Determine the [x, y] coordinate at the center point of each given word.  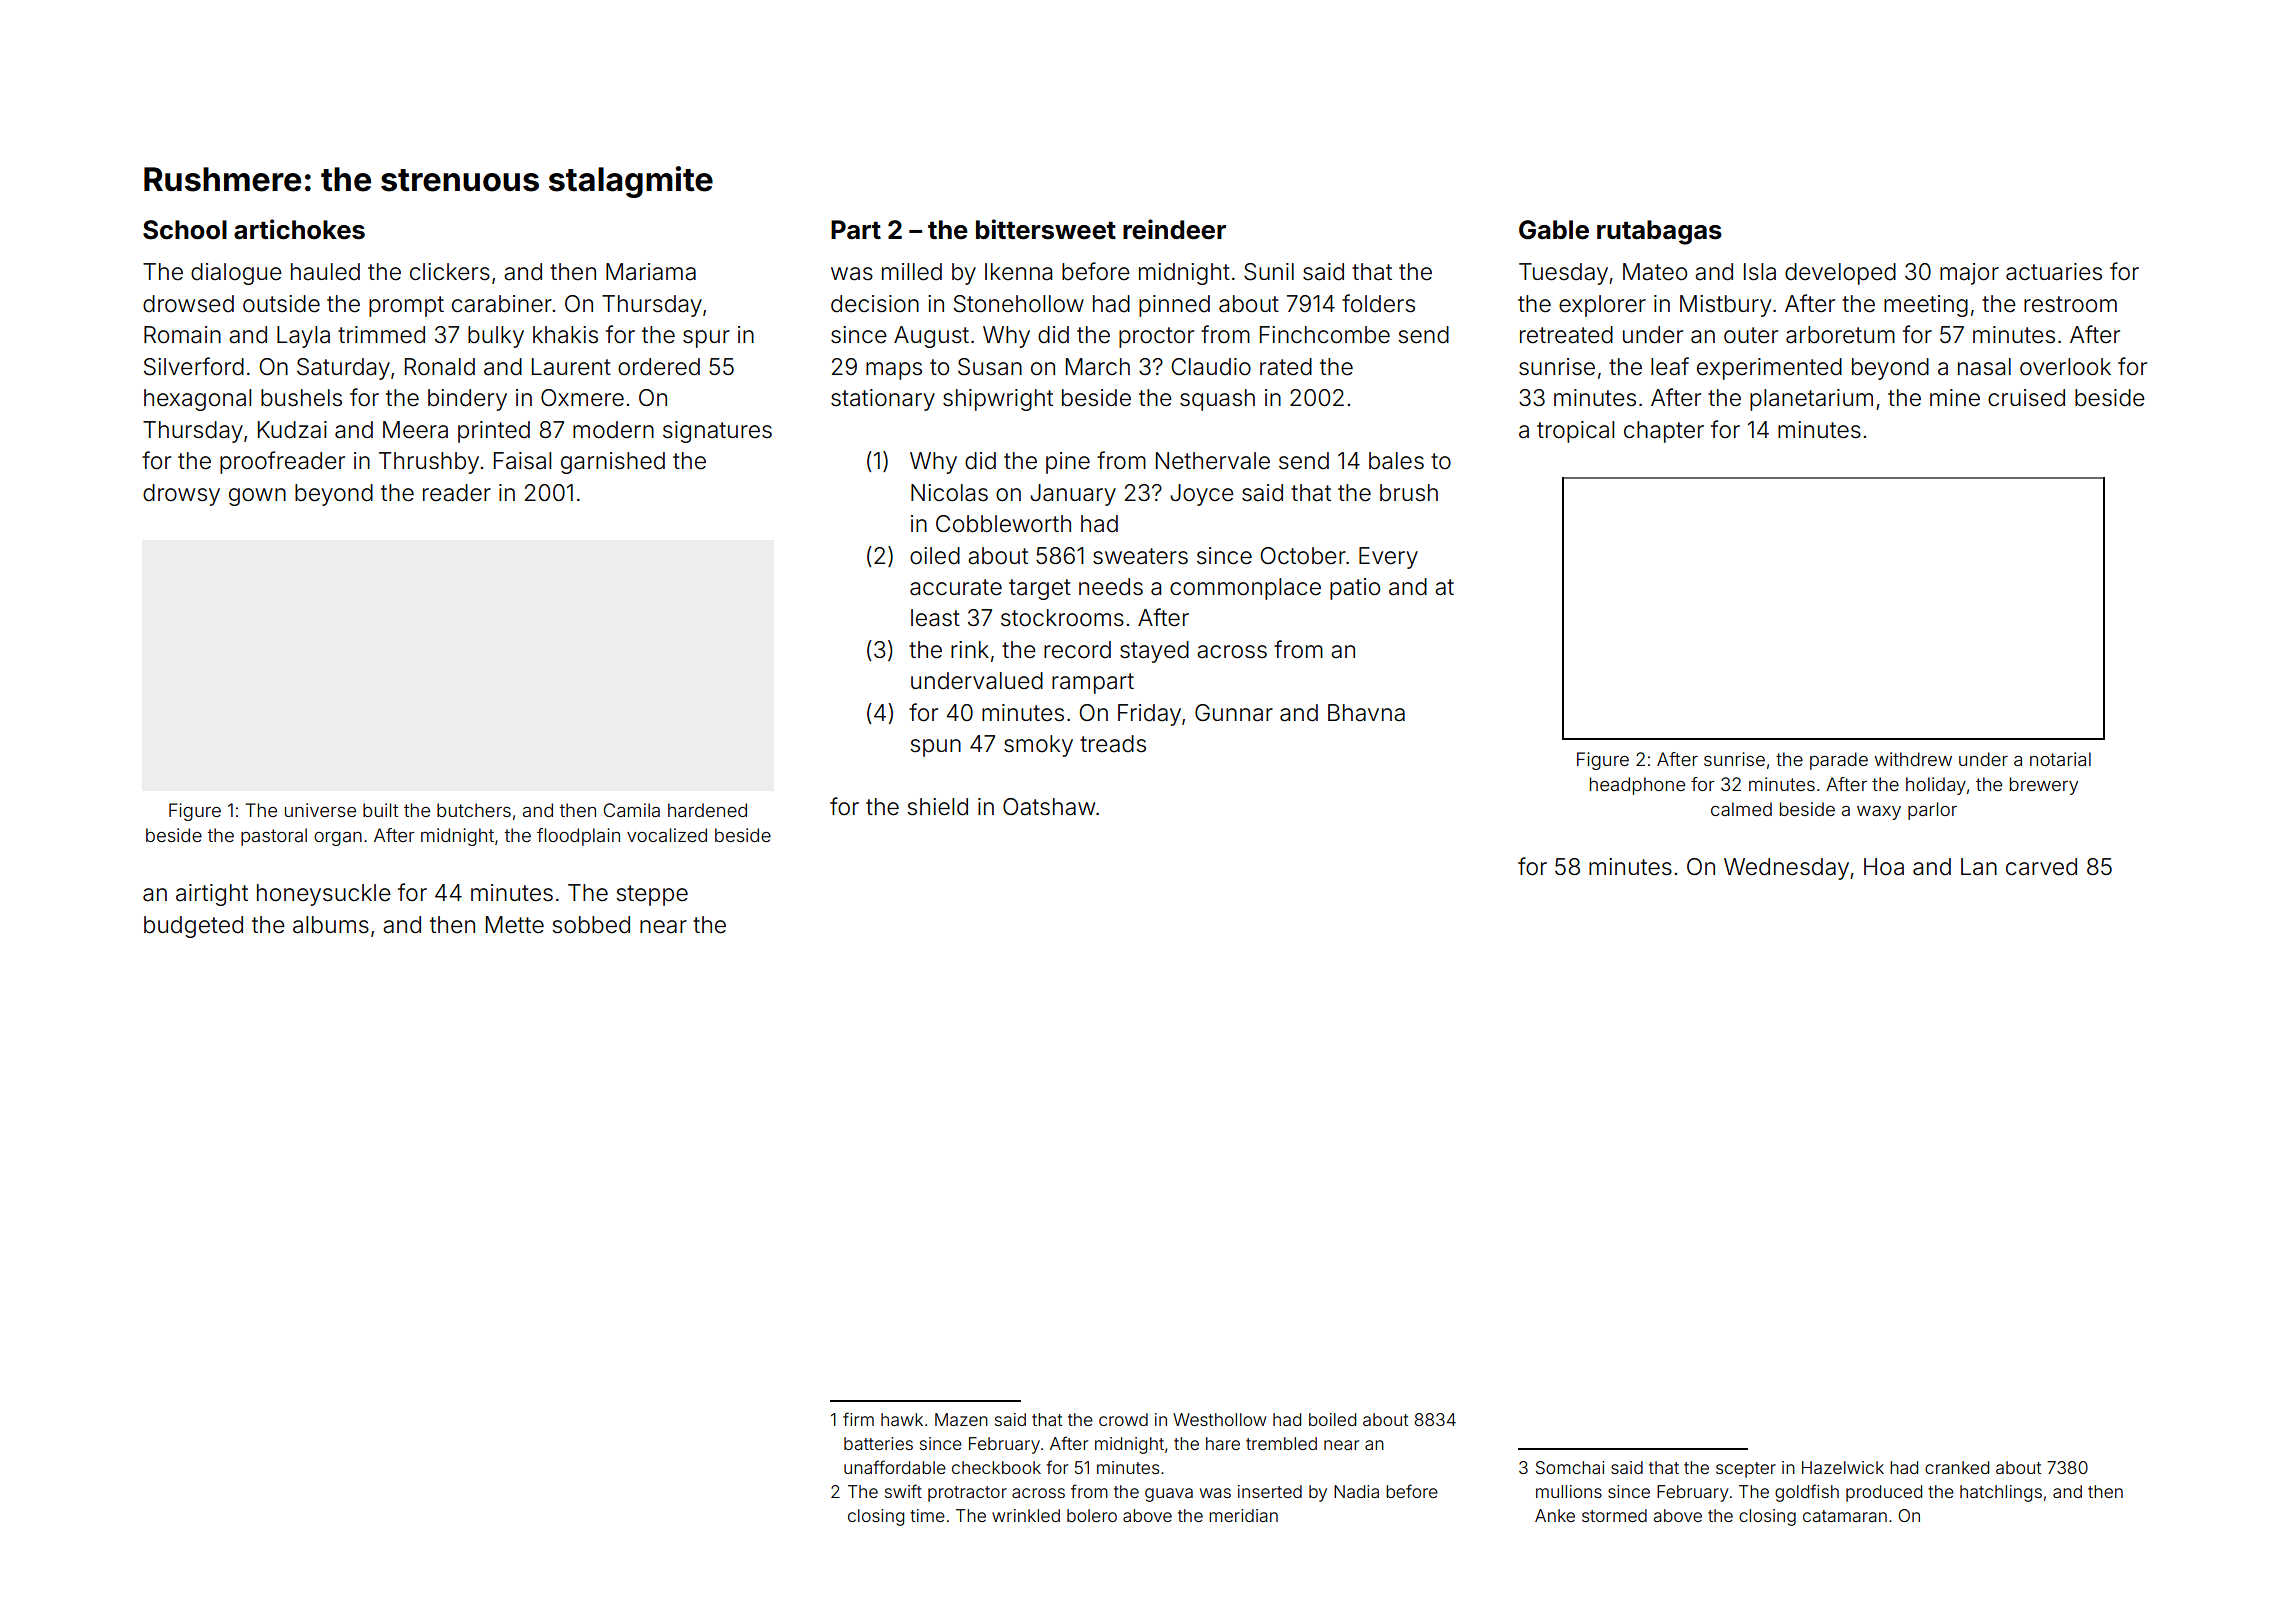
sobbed [591, 925]
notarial [2060, 759]
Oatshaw [1049, 807]
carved [2041, 867]
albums [331, 925]
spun [935, 748]
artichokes [299, 229]
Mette [515, 925]
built [380, 810]
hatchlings [2001, 1493]
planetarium [1811, 400]
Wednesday [1786, 869]
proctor [1156, 337]
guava [1169, 1495]
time [927, 1515]
